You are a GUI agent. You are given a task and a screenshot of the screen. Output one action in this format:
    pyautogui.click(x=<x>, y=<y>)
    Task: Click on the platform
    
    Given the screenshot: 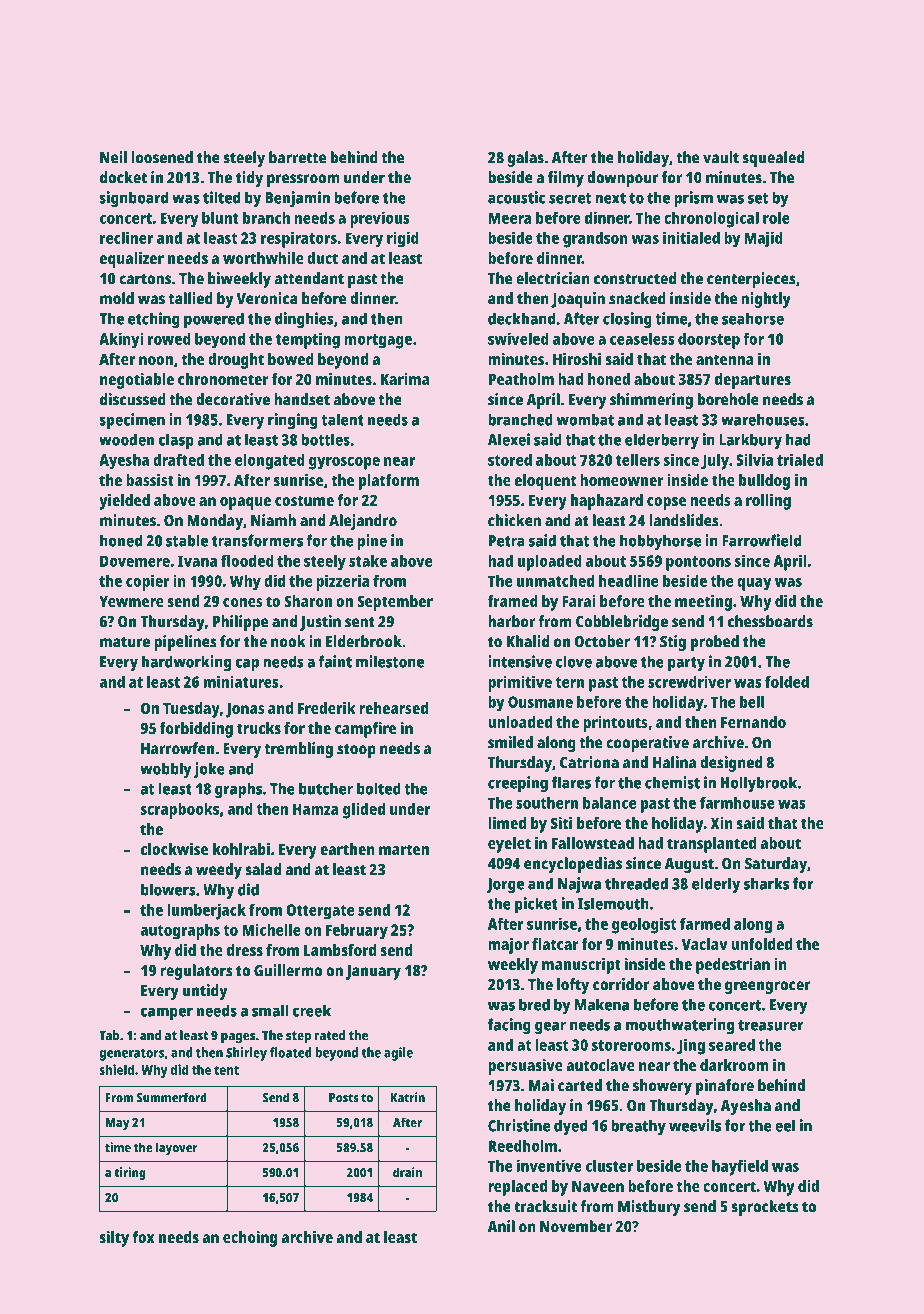 What is the action you would take?
    pyautogui.click(x=389, y=482)
